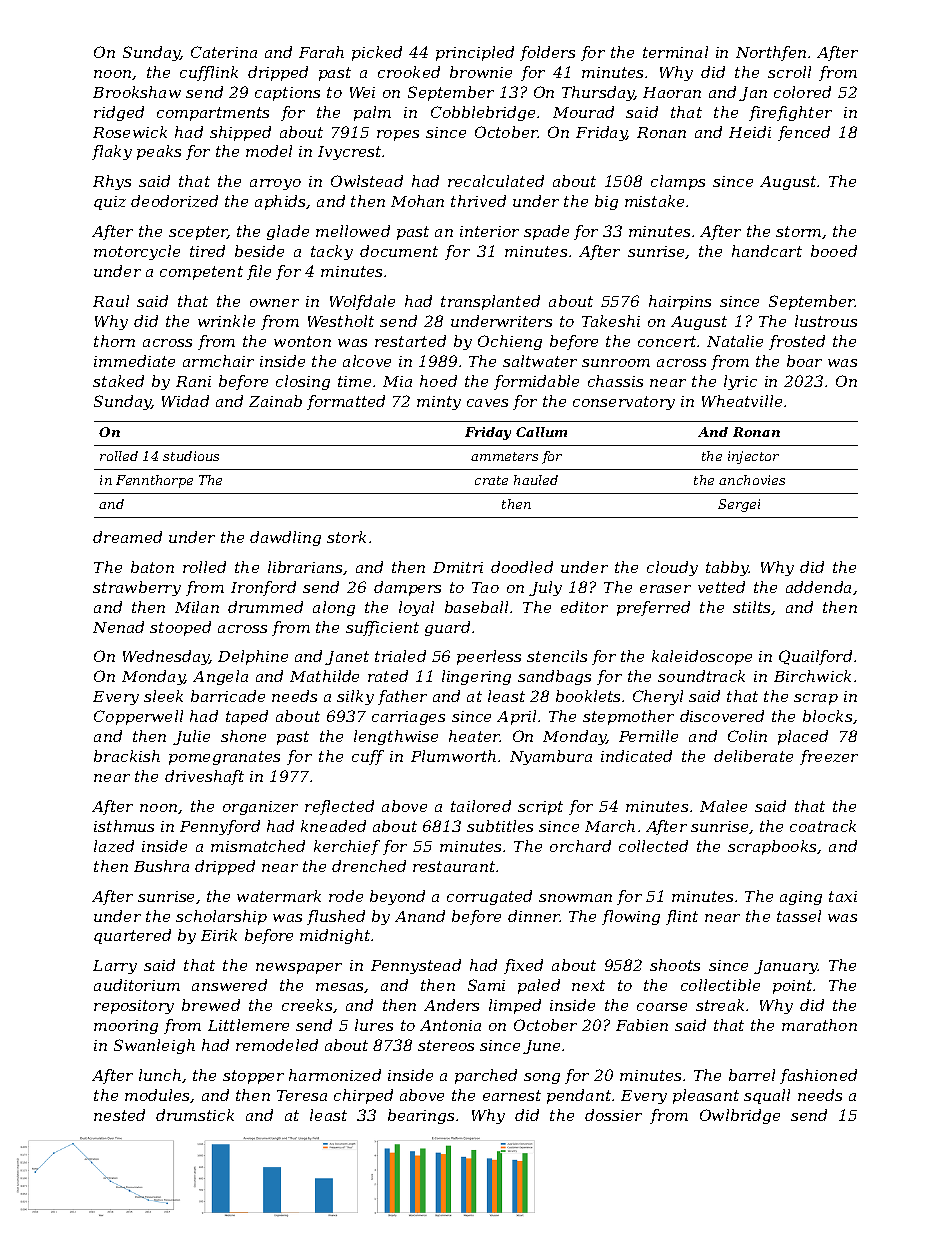 This screenshot has height=1233, width=952. Describe the element at coordinates (458, 567) in the screenshot. I see `Dmitri` at that location.
